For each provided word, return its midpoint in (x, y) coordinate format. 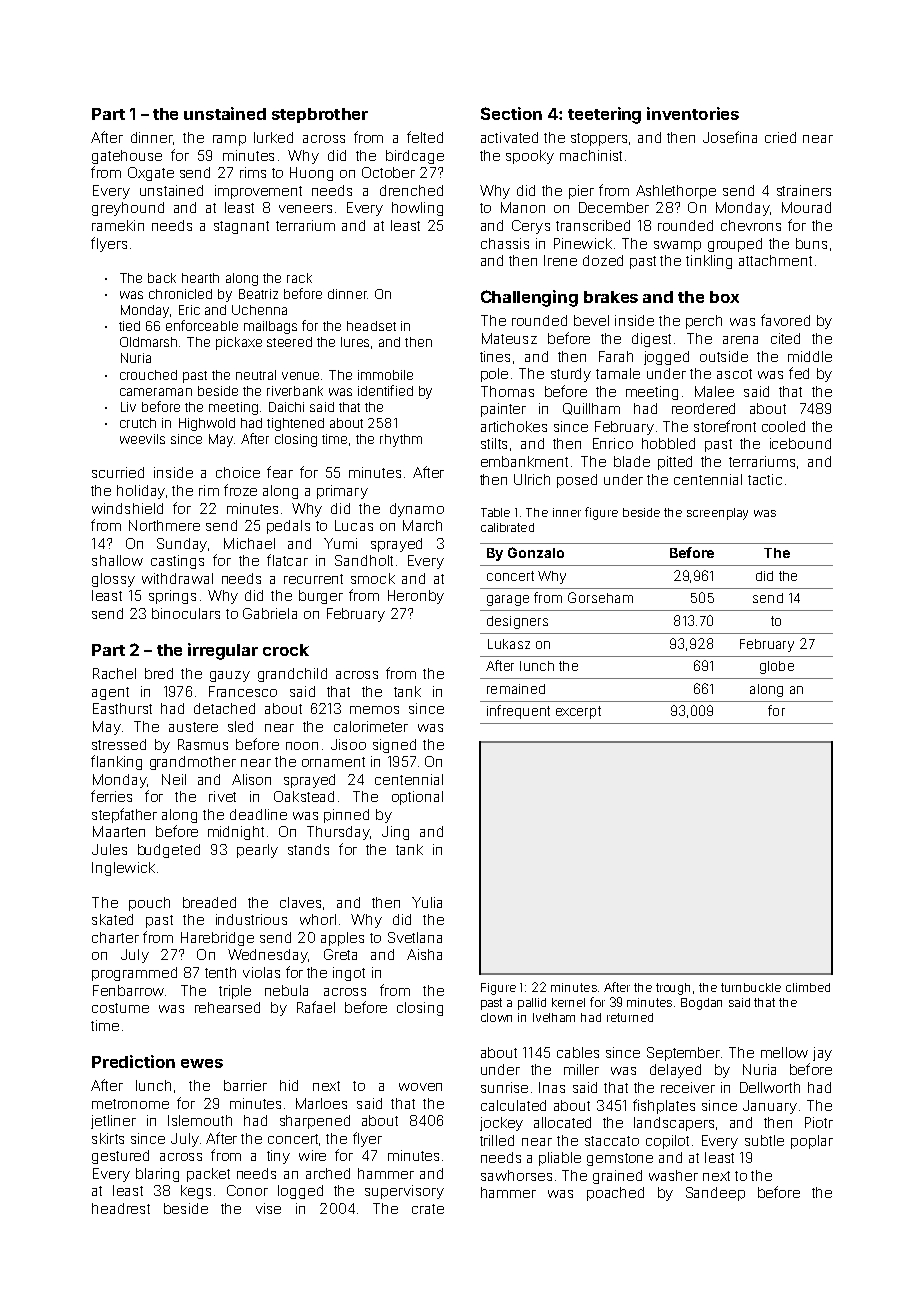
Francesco (243, 691)
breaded (209, 902)
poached (615, 1194)
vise (268, 1208)
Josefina (730, 137)
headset (371, 326)
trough (673, 989)
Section (511, 113)
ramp (229, 140)
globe (777, 667)
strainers (804, 190)
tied (129, 326)
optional (417, 798)
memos (374, 710)
